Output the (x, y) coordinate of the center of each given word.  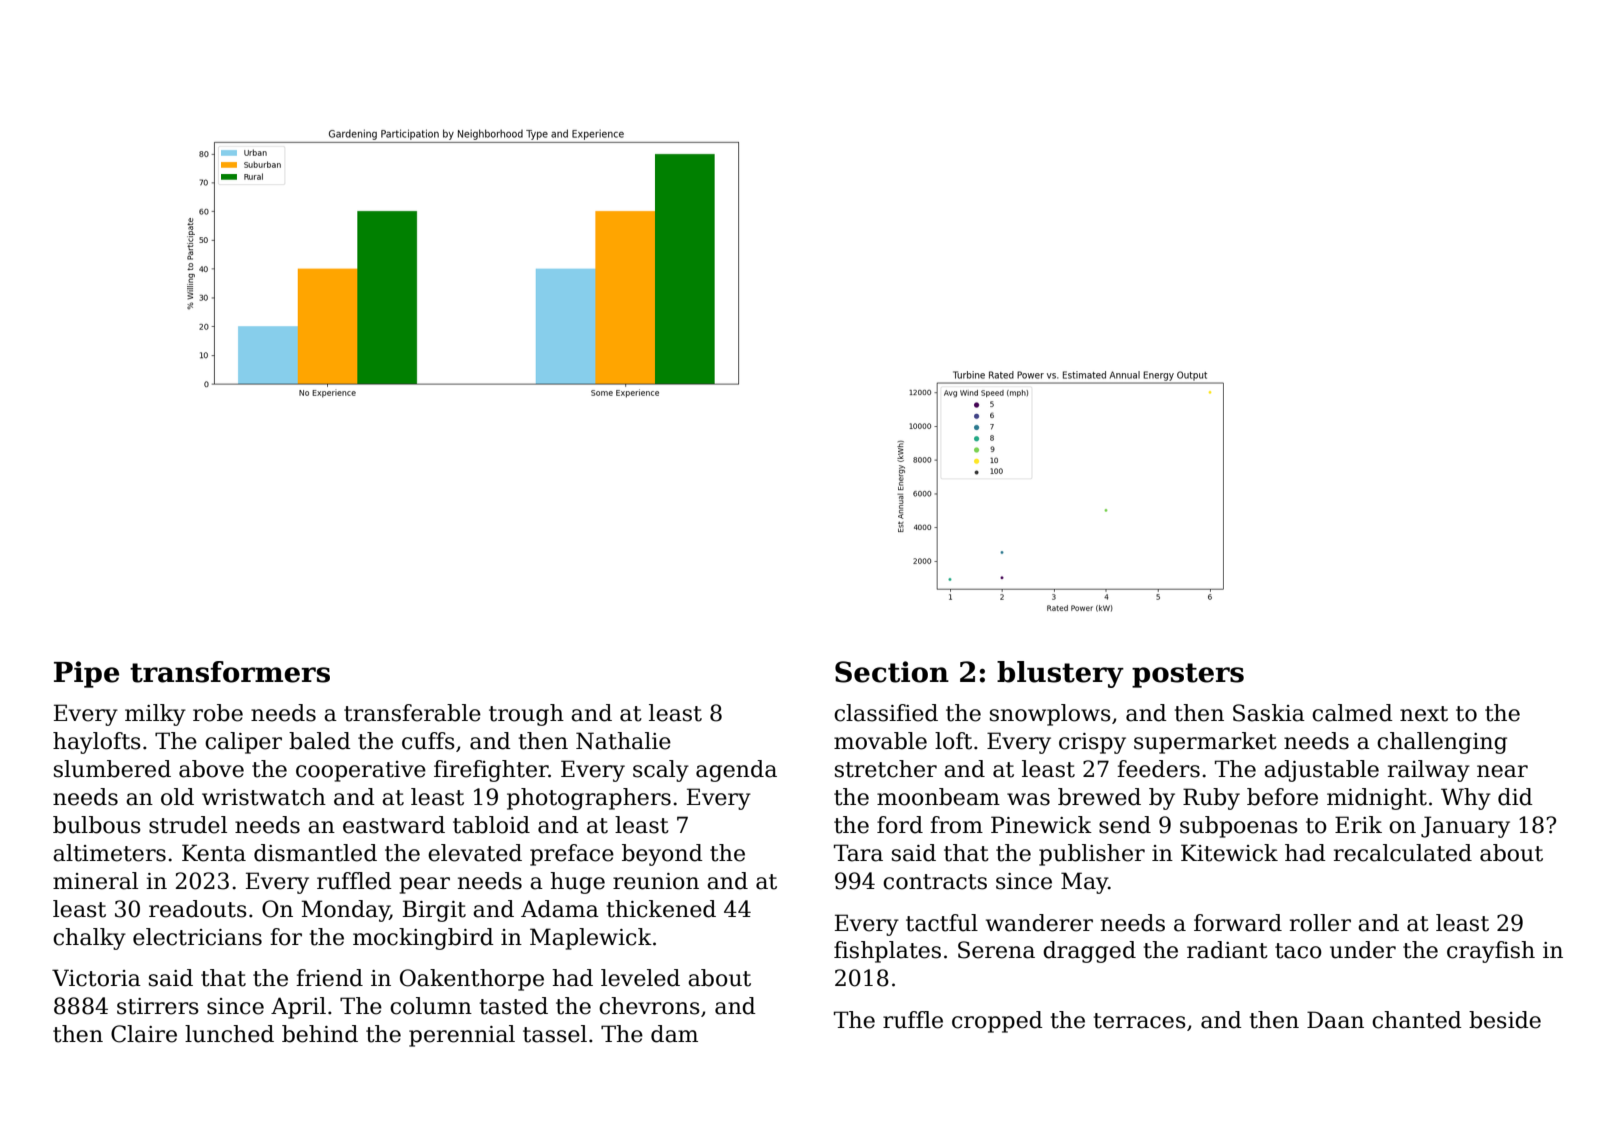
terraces (1139, 1021)
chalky (89, 939)
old (177, 797)
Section (892, 672)
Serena (996, 950)
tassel (555, 1034)
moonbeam (938, 797)
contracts (935, 882)
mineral (95, 881)
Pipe (86, 674)
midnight (1377, 799)
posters (1188, 675)
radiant (1227, 950)
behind (320, 1034)
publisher (1092, 855)
